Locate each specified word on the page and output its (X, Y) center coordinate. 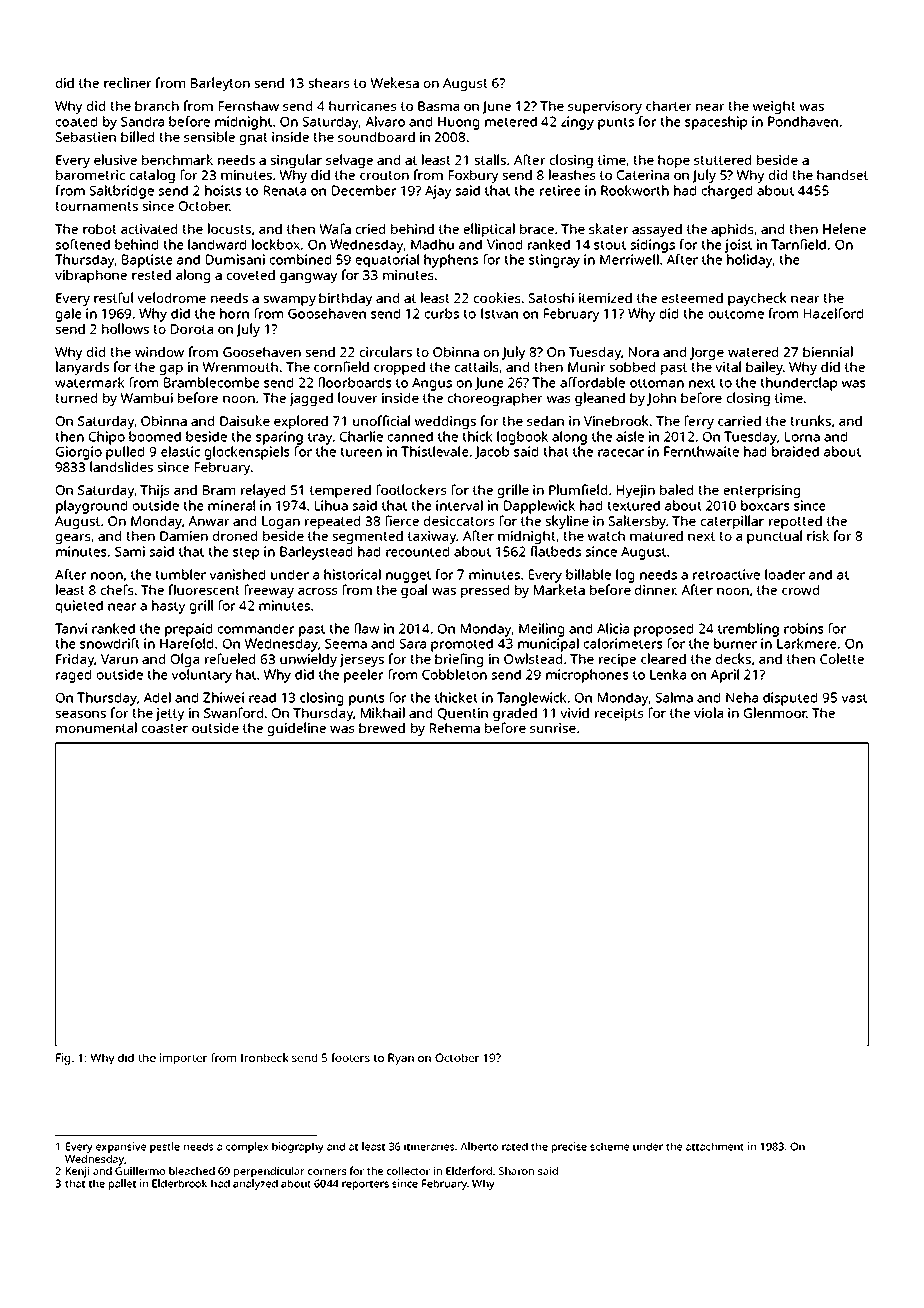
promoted (462, 645)
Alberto (479, 1146)
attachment (715, 1146)
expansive (121, 1147)
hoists (223, 190)
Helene (844, 228)
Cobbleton (454, 674)
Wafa (335, 228)
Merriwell (629, 259)
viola (708, 712)
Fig (63, 1059)
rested (151, 275)
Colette (842, 658)
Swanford (233, 712)
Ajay (438, 192)
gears (73, 539)
